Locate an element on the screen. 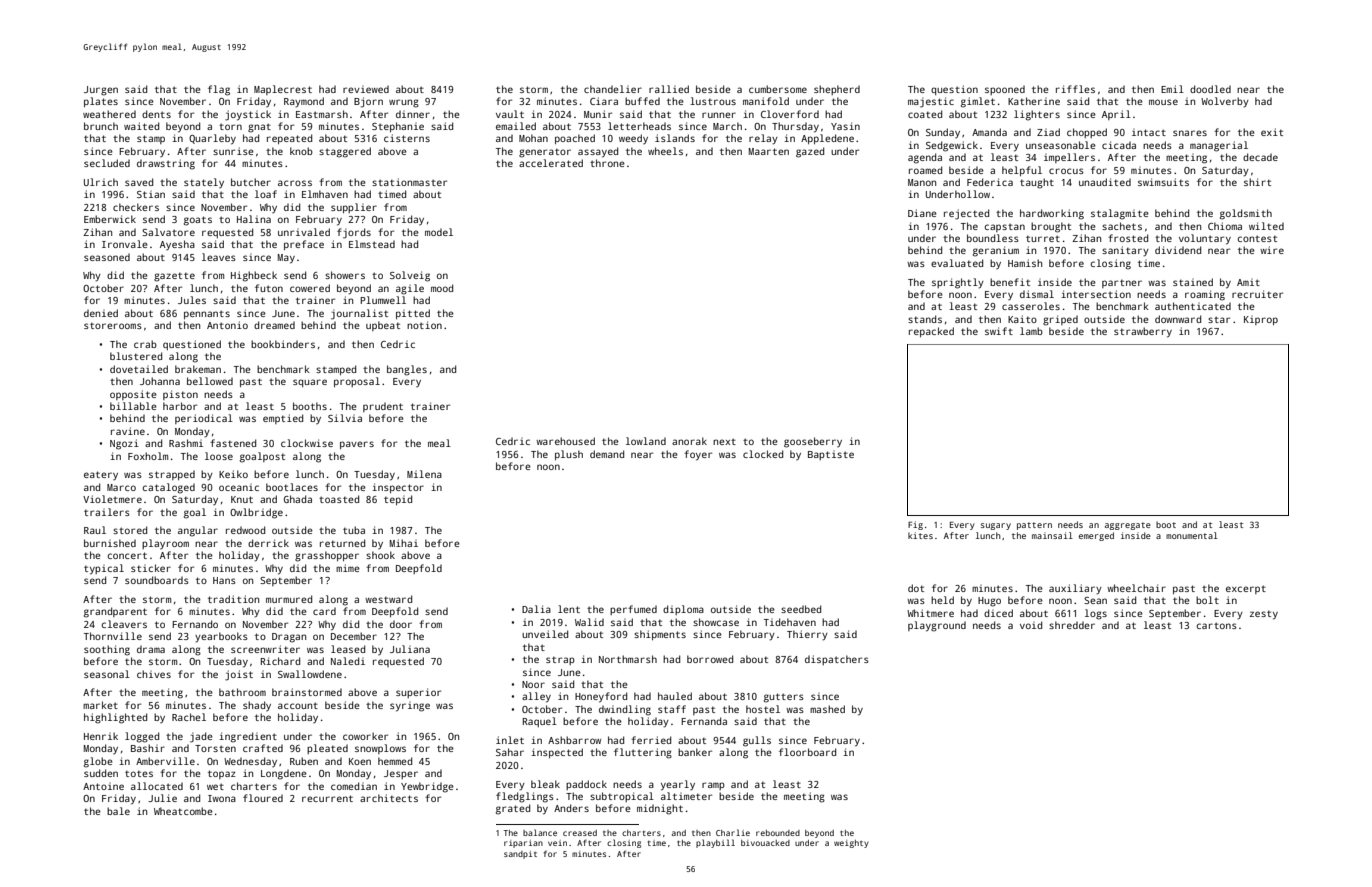 Image resolution: width=1372 pixels, height=887 pixels. weighty is located at coordinates (851, 844).
